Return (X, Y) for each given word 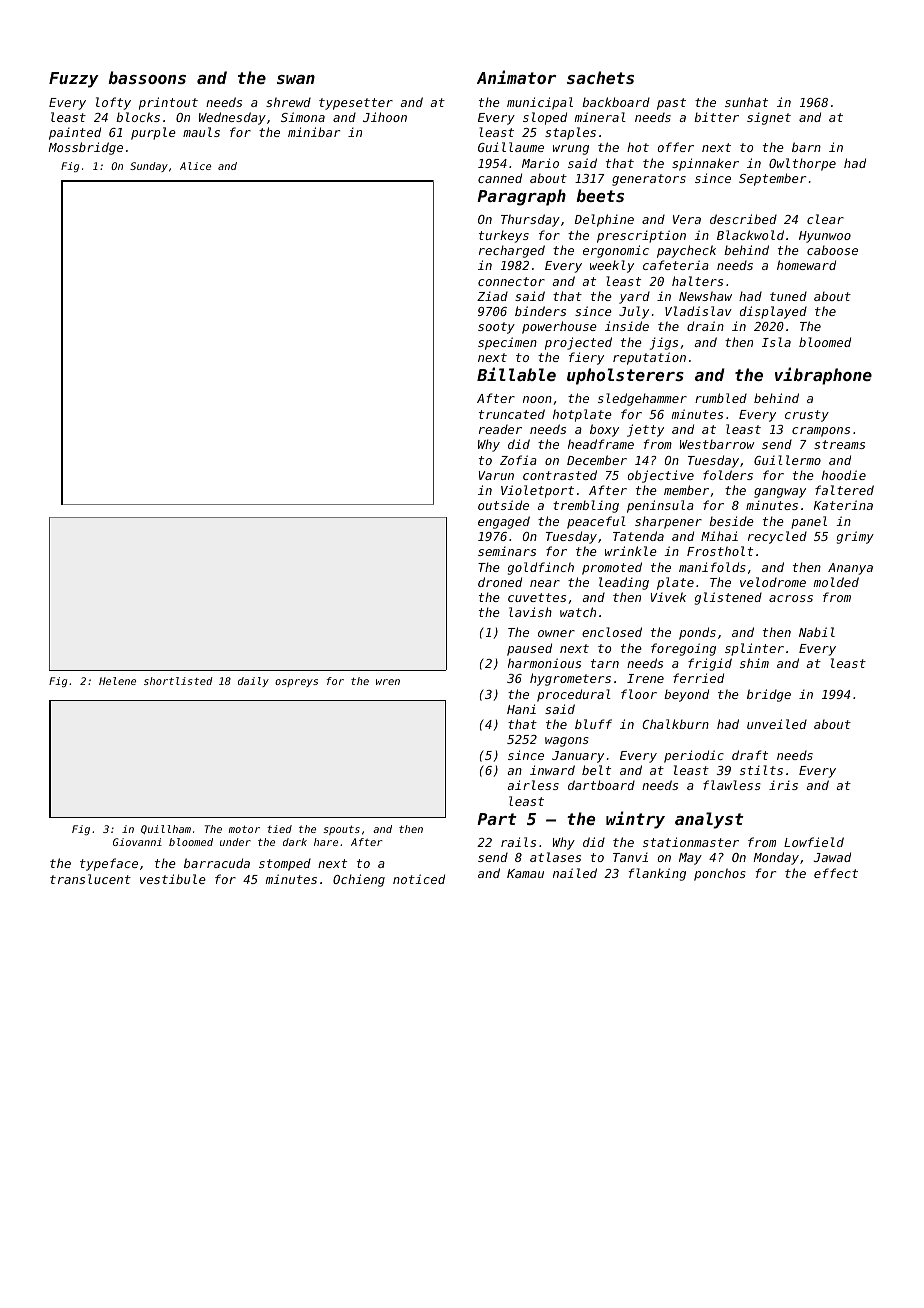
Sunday (149, 167)
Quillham (166, 829)
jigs (664, 343)
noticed (419, 879)
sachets (600, 77)
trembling (586, 506)
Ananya (850, 569)
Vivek (668, 597)
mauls (201, 132)
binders (540, 311)
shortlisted (178, 681)
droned (500, 582)
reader (500, 429)
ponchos (720, 874)
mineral (600, 117)
